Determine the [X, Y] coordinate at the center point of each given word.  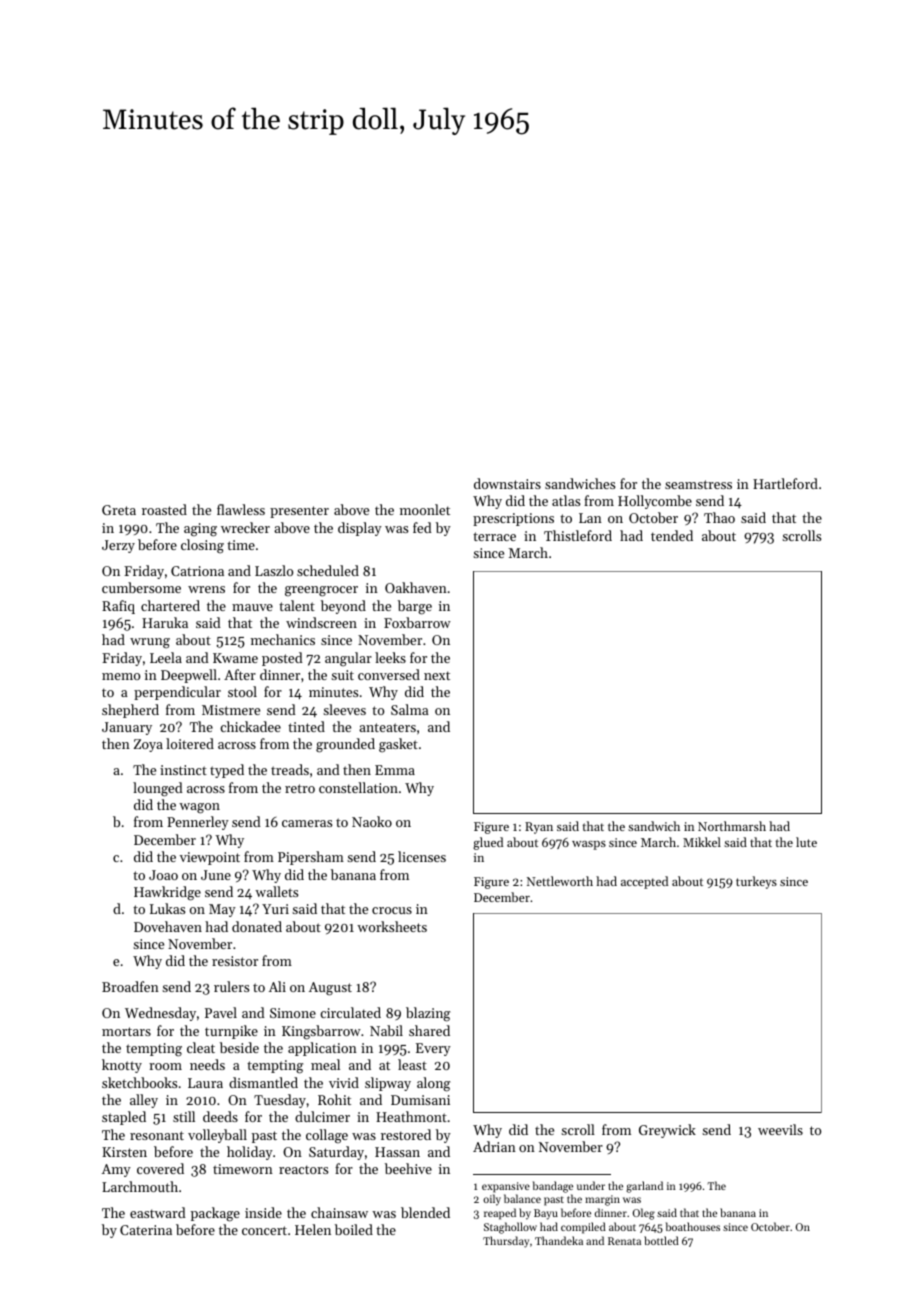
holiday [250, 1153]
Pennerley [198, 823]
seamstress [698, 484]
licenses [422, 856]
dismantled [263, 1082]
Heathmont [411, 1116]
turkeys [756, 882]
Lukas [167, 908]
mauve [252, 607]
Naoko [372, 821]
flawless [241, 509]
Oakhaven [416, 587]
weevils [780, 1129]
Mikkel [702, 842]
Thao [719, 517]
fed [422, 527]
